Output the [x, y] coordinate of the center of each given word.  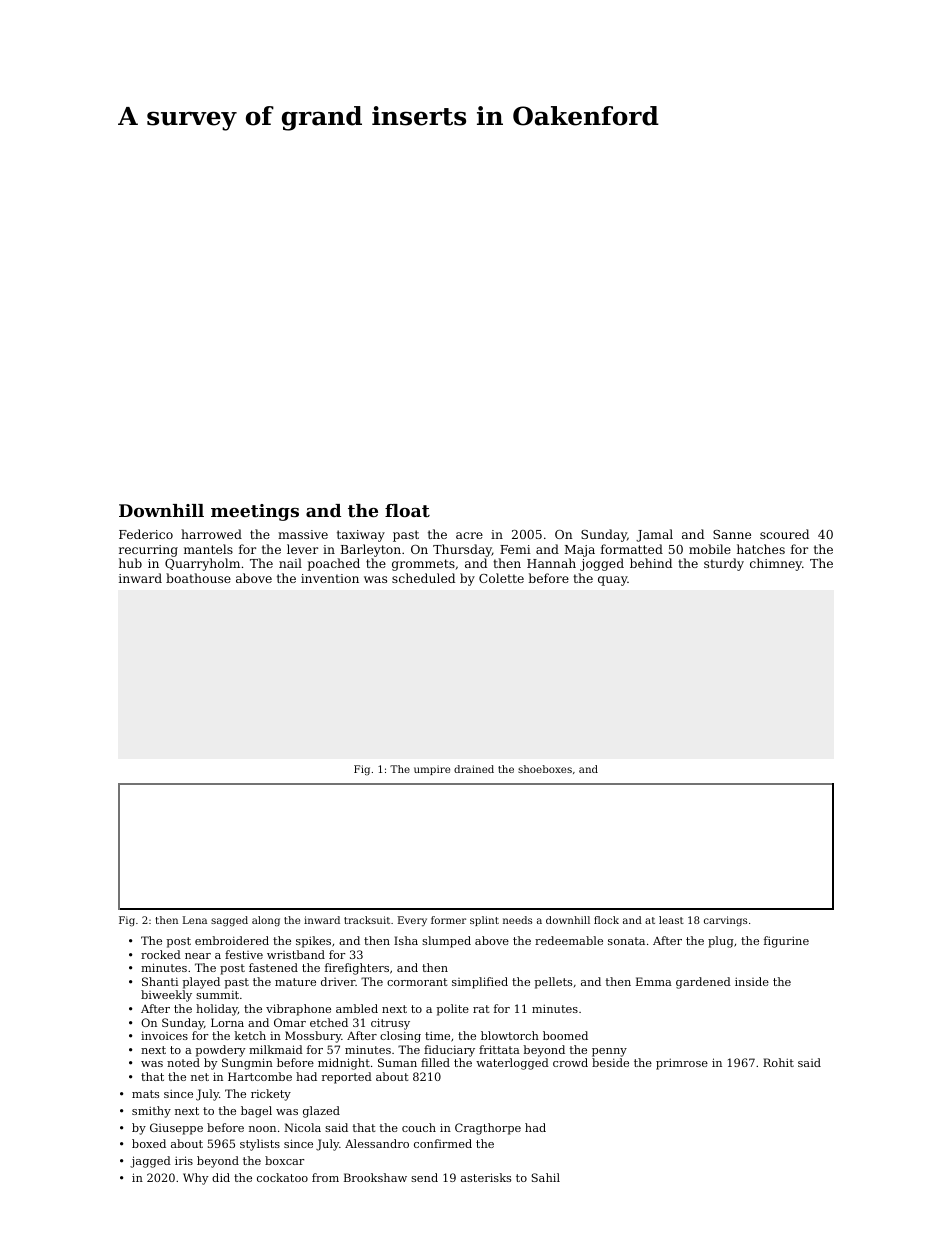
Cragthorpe [488, 1129]
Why [196, 1179]
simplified [480, 983]
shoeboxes [545, 769]
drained [474, 769]
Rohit [778, 1062]
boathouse [198, 578]
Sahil [546, 1177]
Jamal [654, 535]
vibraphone [298, 1010]
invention [330, 578]
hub [130, 563]
